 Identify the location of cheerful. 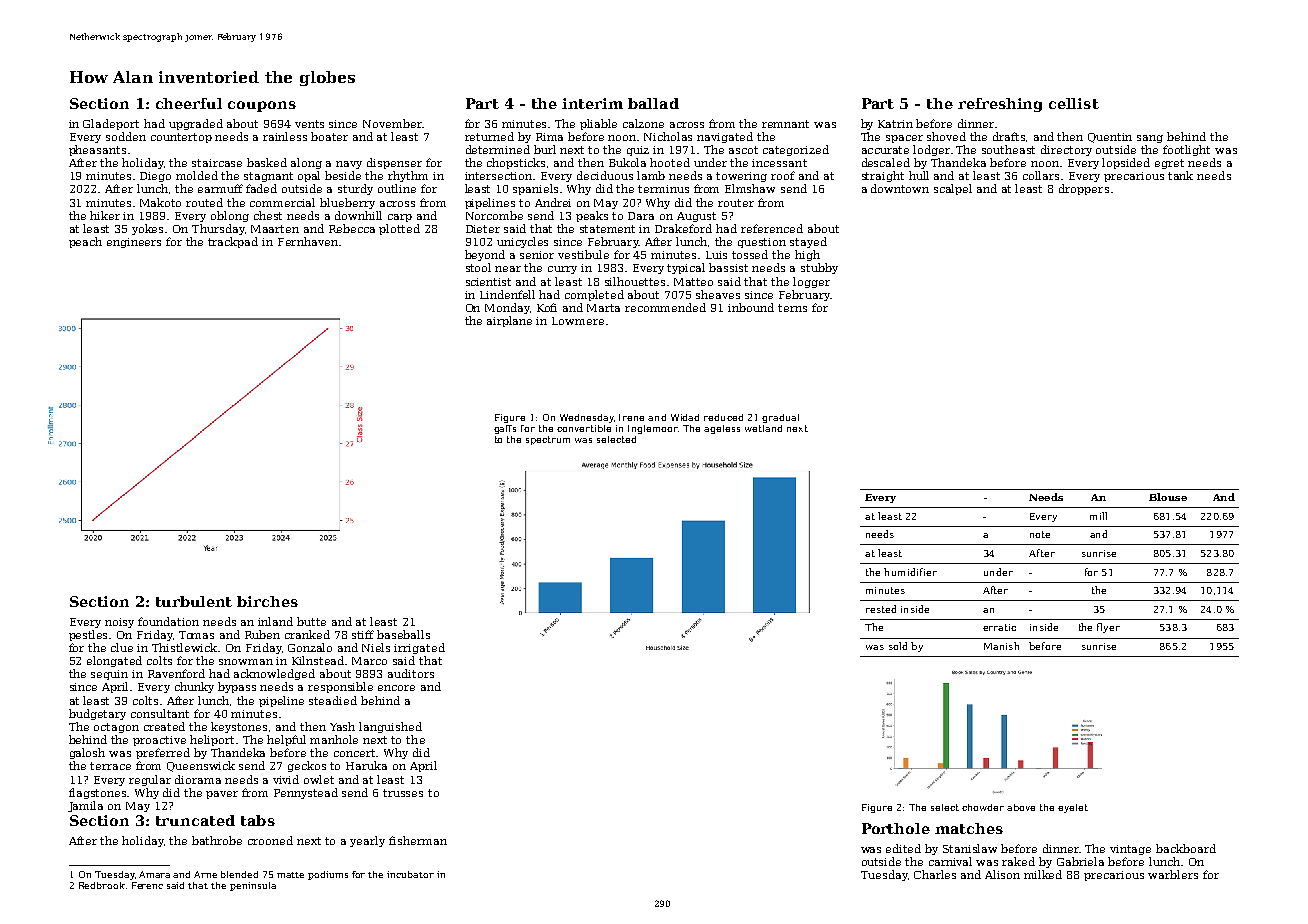
(189, 103).
